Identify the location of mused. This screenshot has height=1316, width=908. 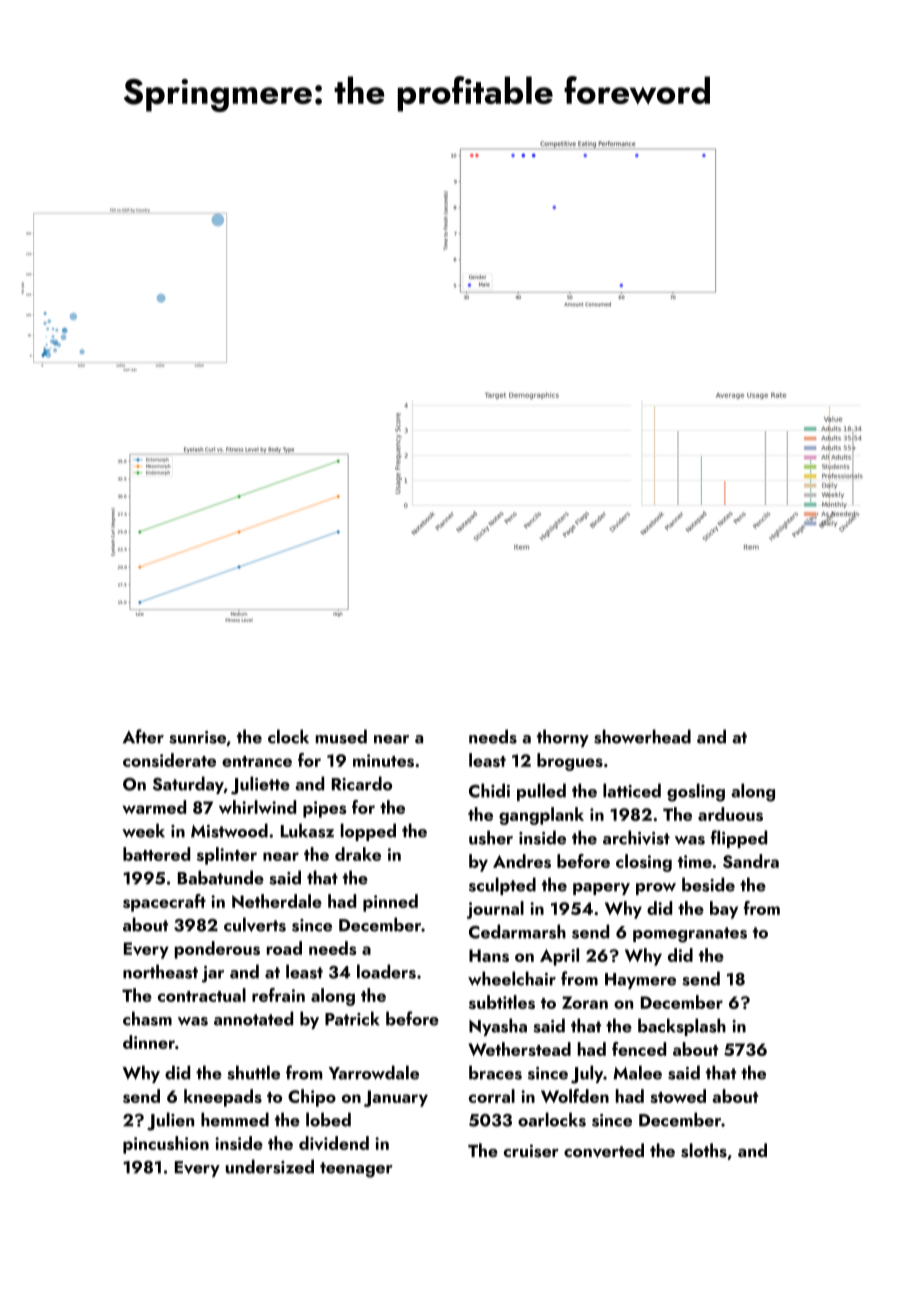
(341, 736).
